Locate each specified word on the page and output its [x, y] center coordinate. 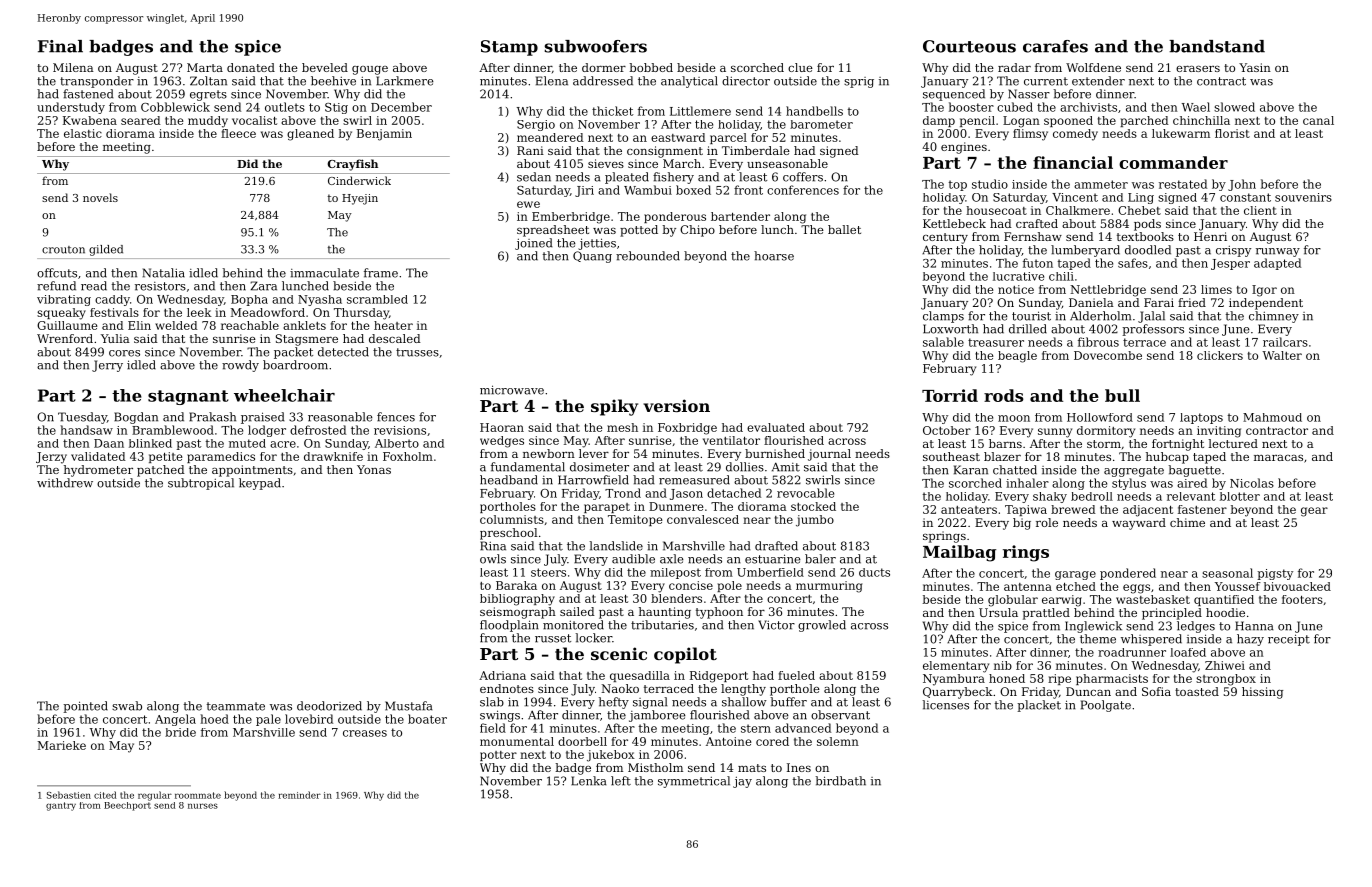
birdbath [841, 781]
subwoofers [596, 46]
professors [1153, 330]
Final [60, 46]
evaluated [776, 427]
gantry [61, 806]
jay [742, 782]
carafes [1055, 46]
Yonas [374, 469]
